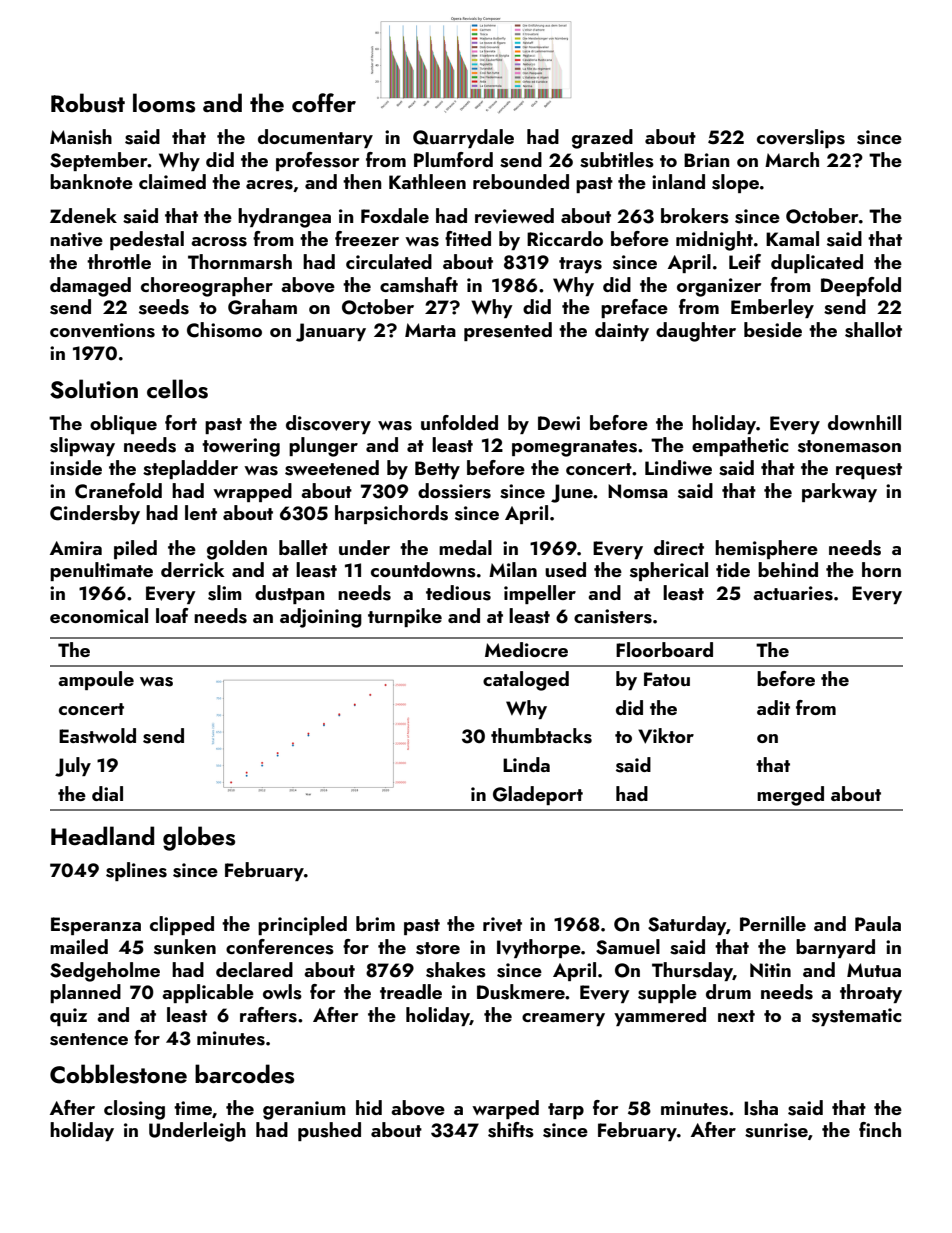 This screenshot has height=1233, width=952. Describe the element at coordinates (369, 1107) in the screenshot. I see `hid` at that location.
